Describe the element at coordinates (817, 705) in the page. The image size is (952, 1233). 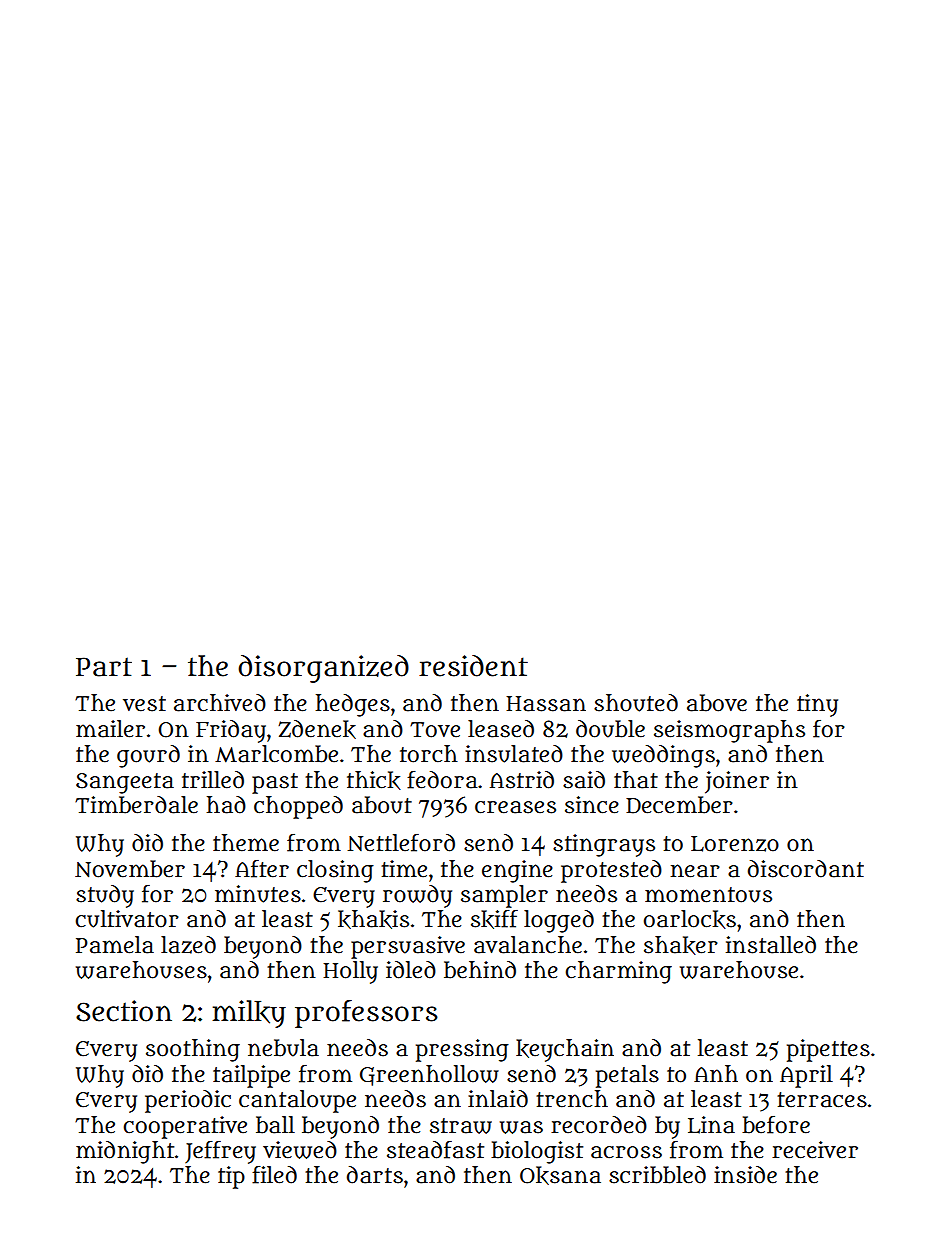
I see `tiny` at that location.
